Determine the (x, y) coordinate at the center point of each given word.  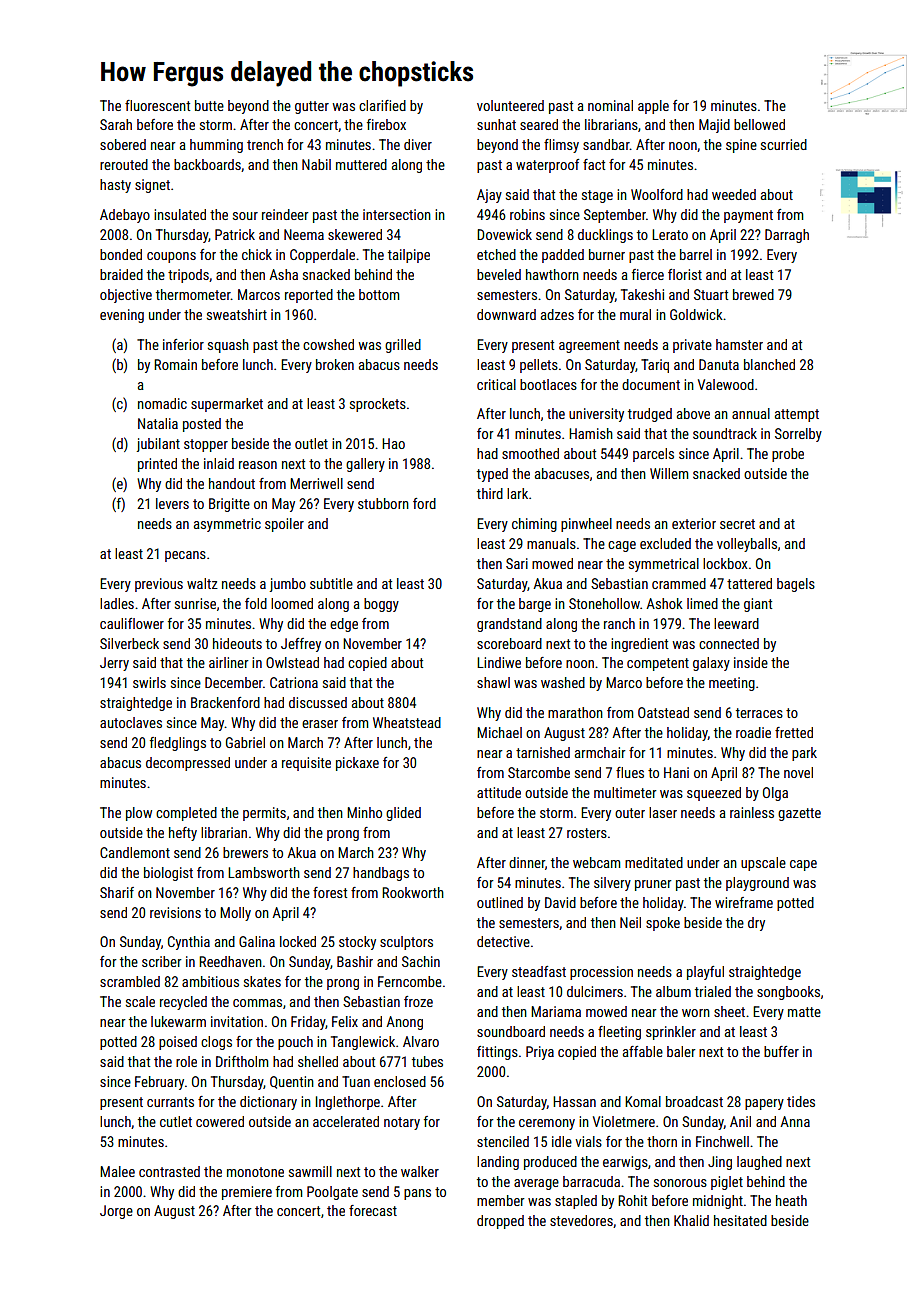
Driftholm (242, 1061)
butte (209, 105)
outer (630, 813)
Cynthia (189, 943)
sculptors (406, 943)
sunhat (496, 124)
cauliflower (132, 623)
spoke (663, 924)
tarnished (543, 752)
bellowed (759, 124)
